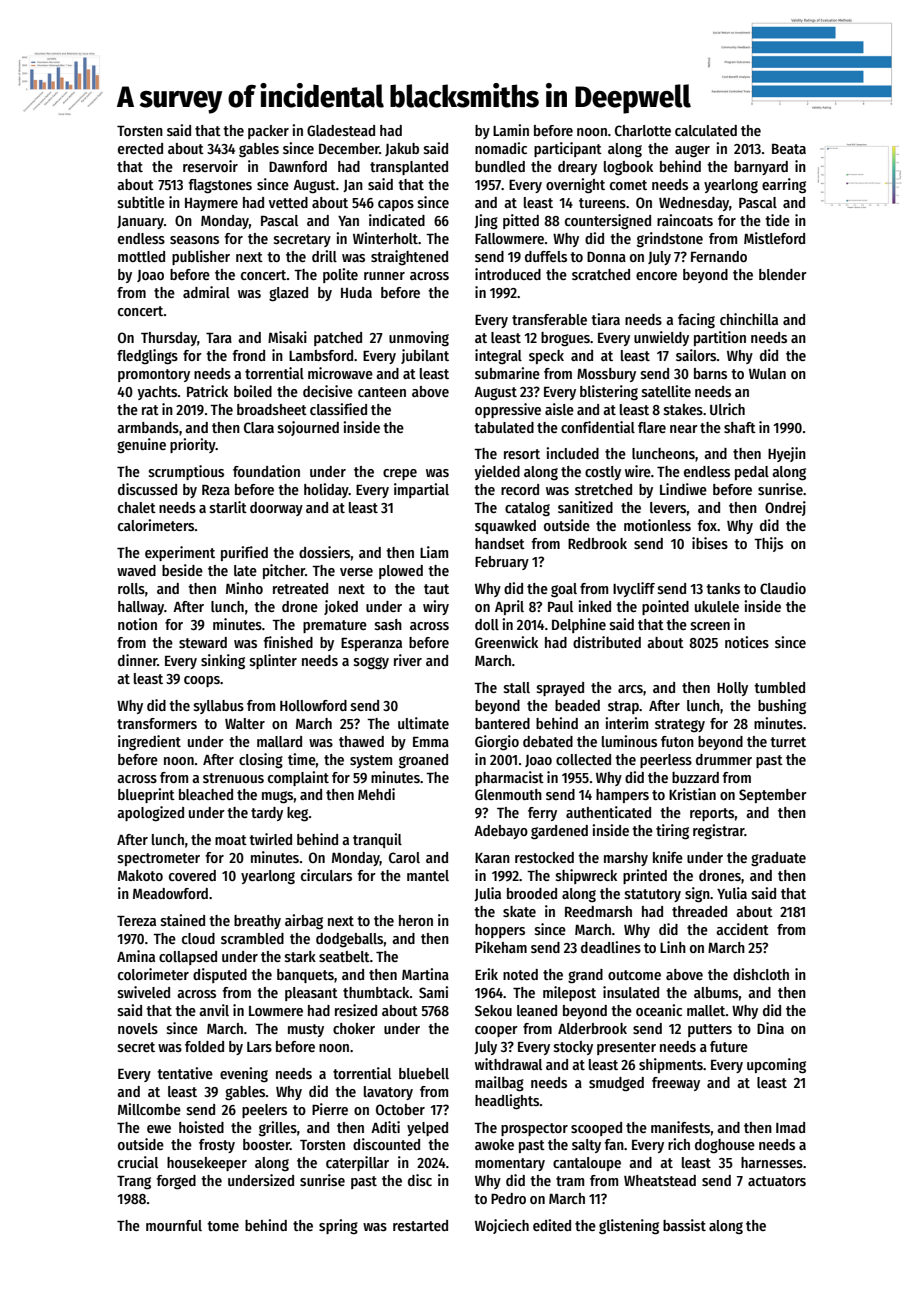  What do you see at coordinates (185, 1073) in the document?
I see `tentative` at bounding box center [185, 1073].
